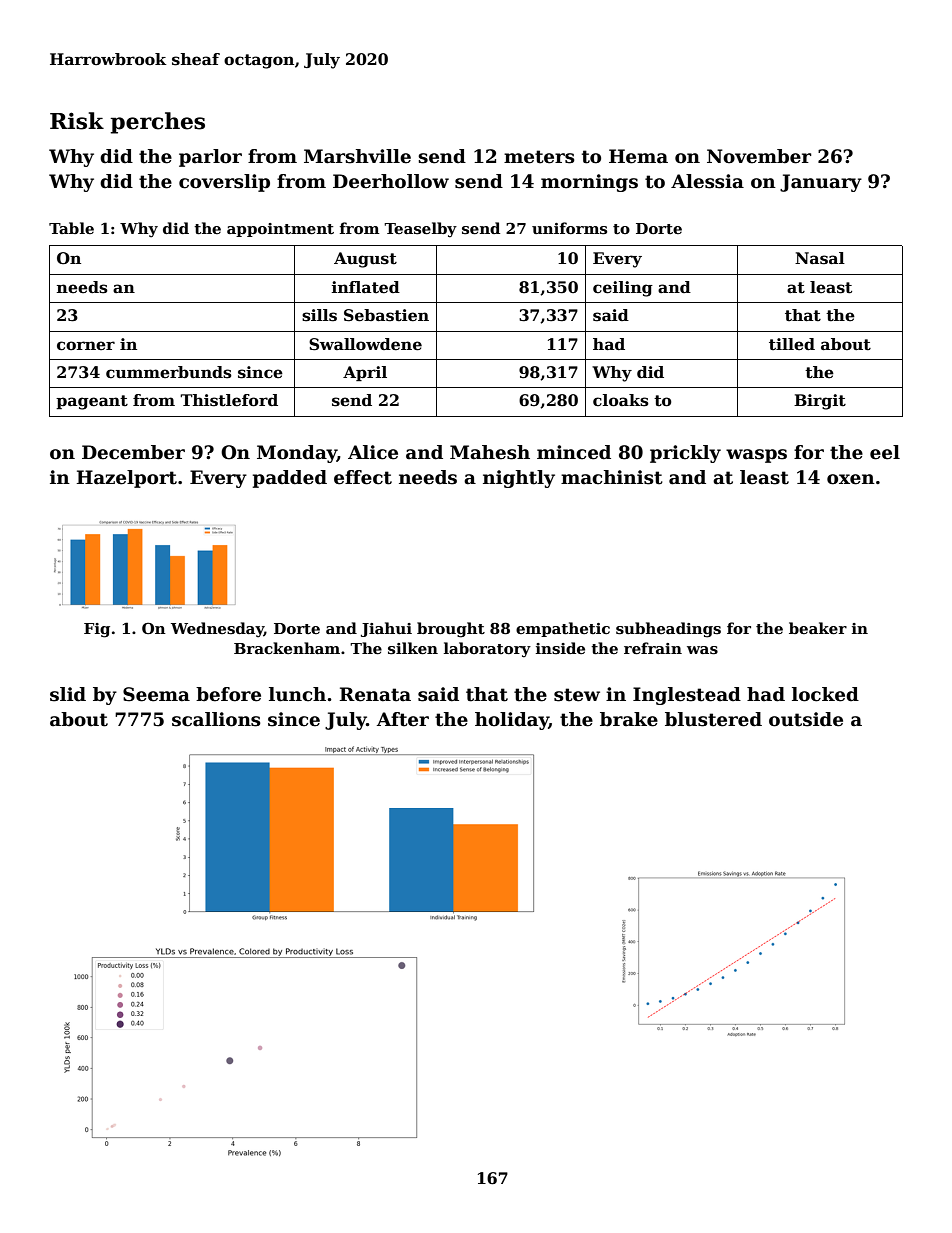 The width and height of the screenshot is (952, 1233). What do you see at coordinates (707, 181) in the screenshot?
I see `Alessia` at bounding box center [707, 181].
